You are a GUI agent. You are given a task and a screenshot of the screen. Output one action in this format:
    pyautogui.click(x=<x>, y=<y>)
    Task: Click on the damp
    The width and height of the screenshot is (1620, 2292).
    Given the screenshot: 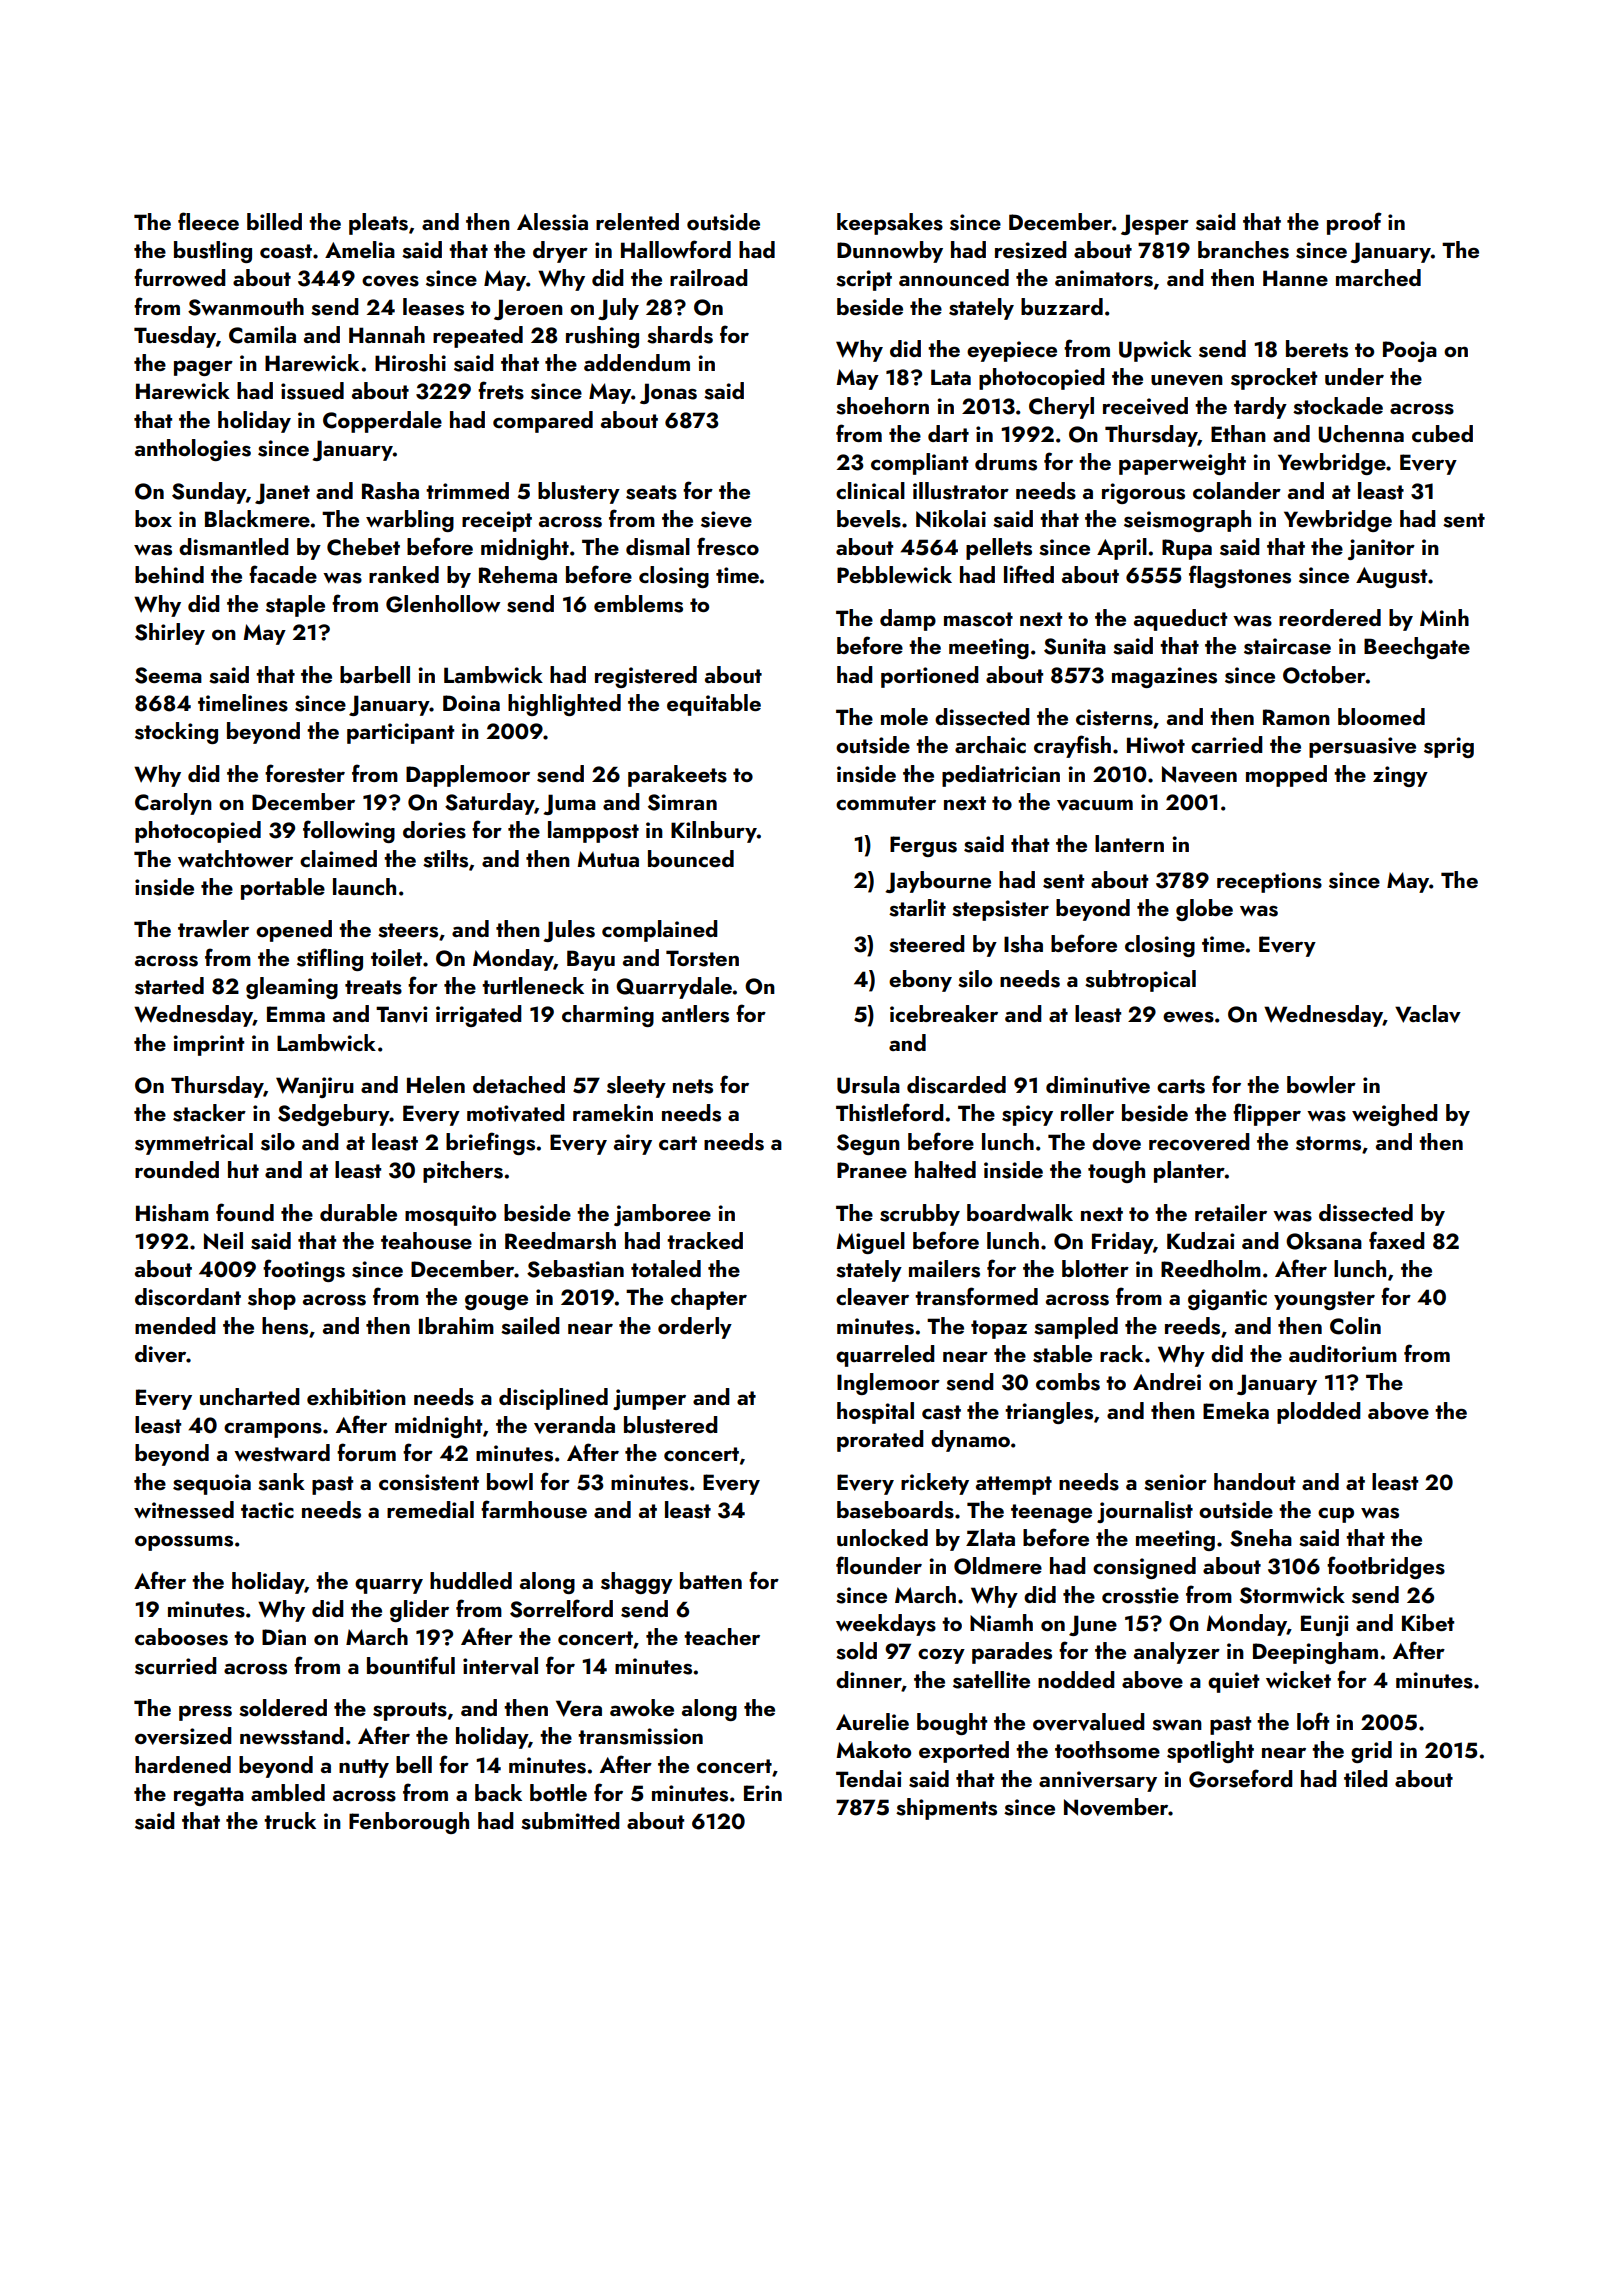 What is the action you would take?
    pyautogui.click(x=908, y=620)
